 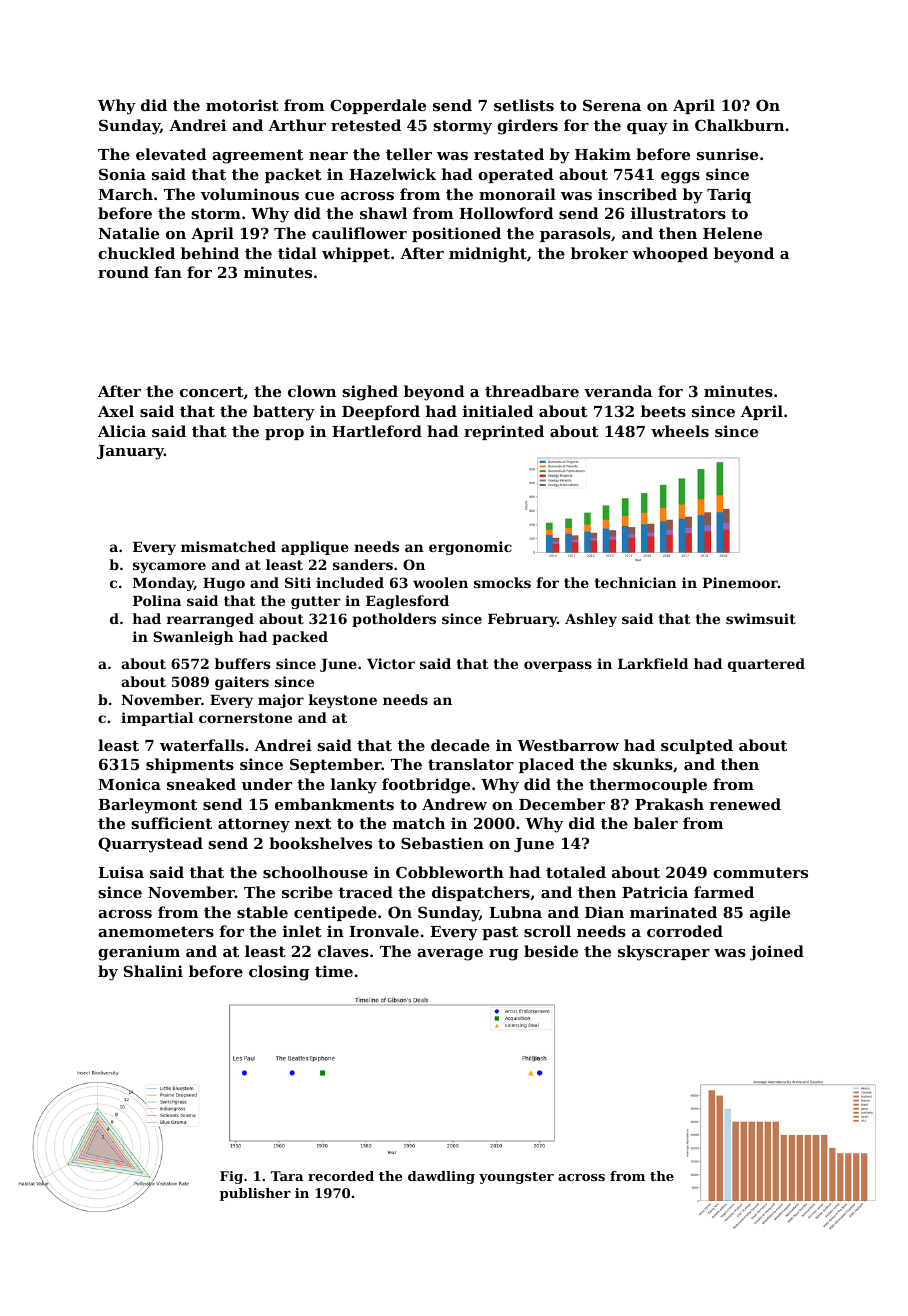 I want to click on Alicia, so click(x=122, y=431).
